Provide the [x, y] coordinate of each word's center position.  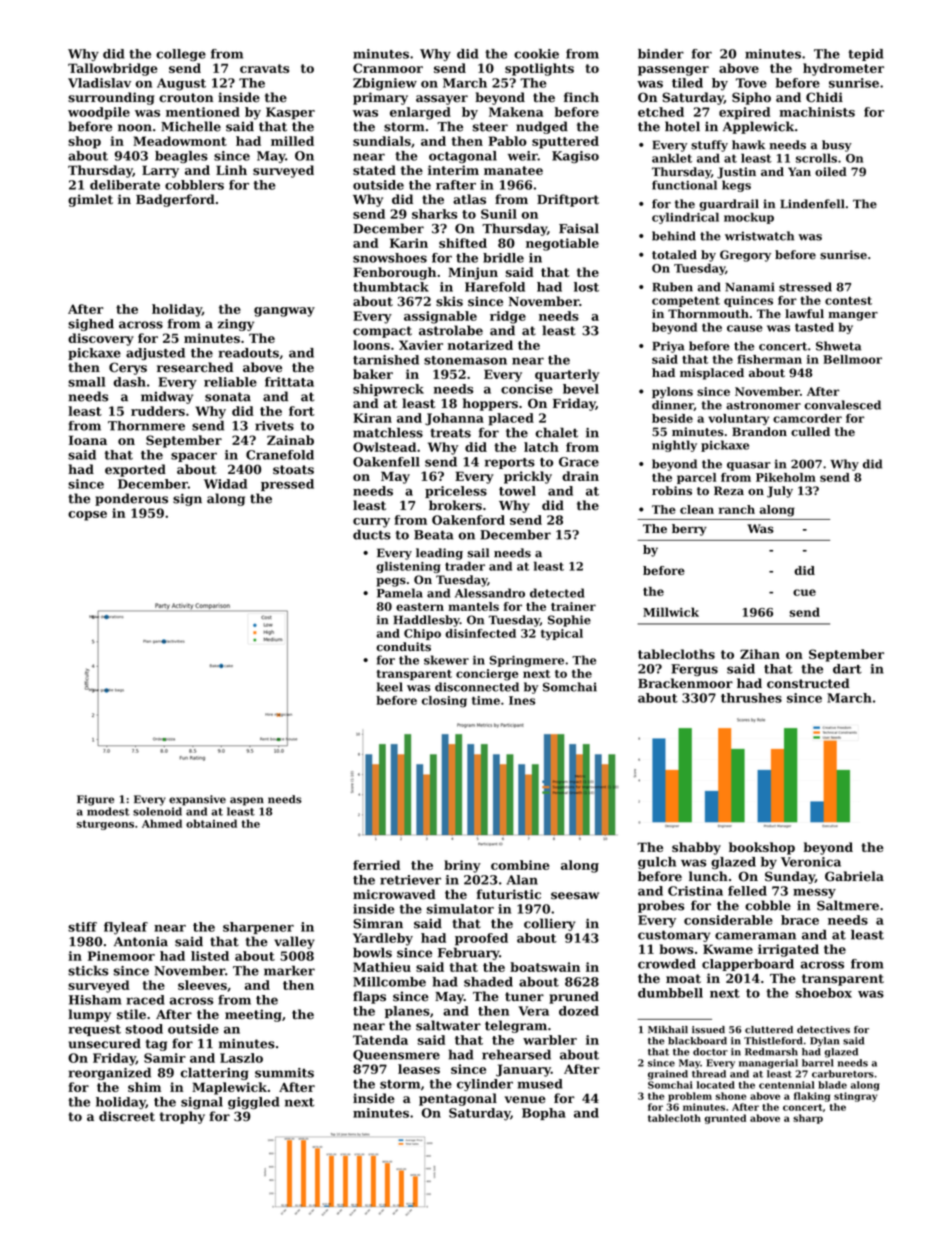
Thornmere [146, 426]
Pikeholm [786, 477]
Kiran [372, 418]
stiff [82, 927]
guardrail [729, 205]
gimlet [90, 200]
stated [374, 170]
